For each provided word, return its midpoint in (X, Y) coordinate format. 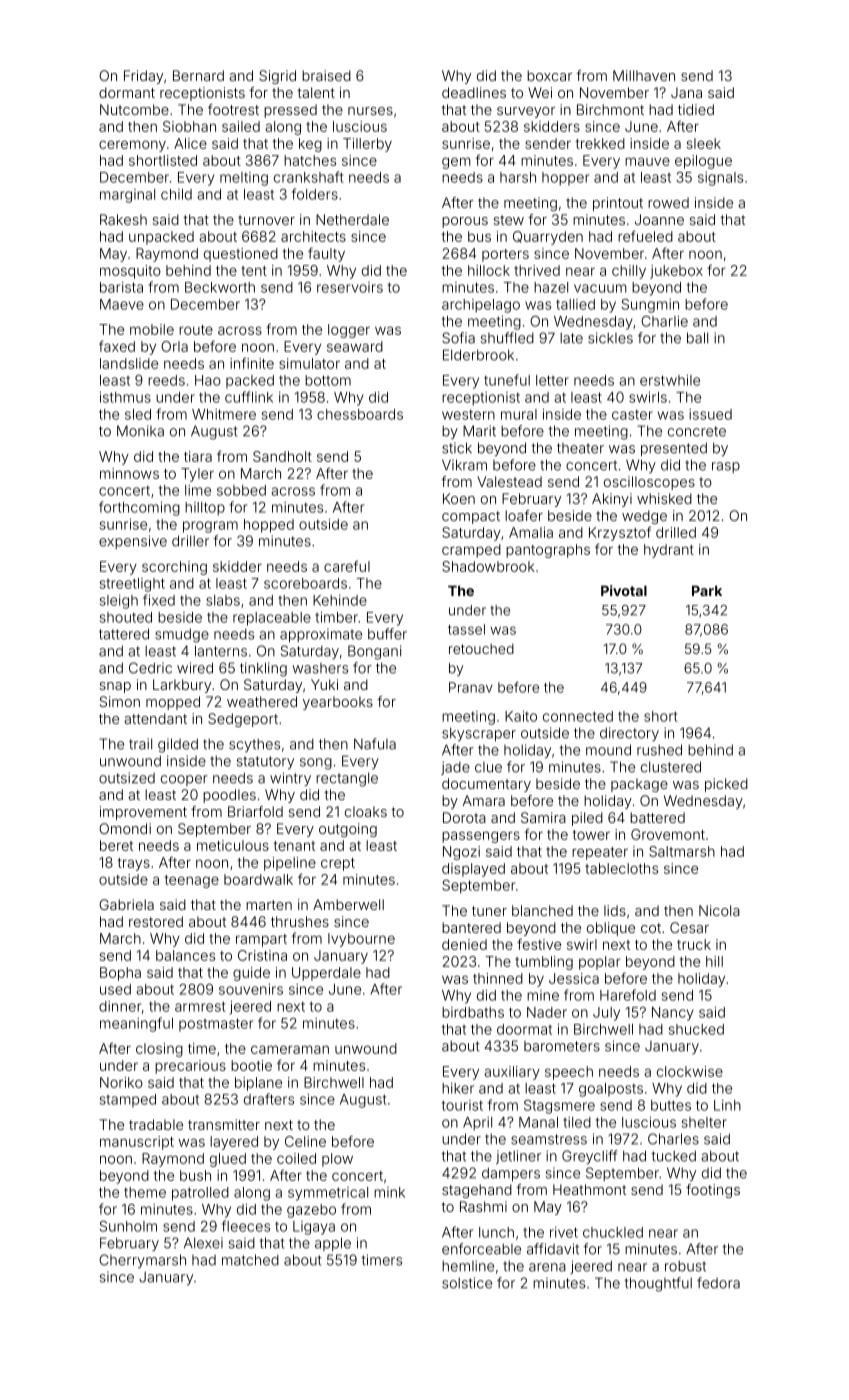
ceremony (132, 146)
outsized (127, 778)
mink (389, 1192)
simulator (309, 363)
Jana (686, 92)
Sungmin (650, 306)
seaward (355, 346)
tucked (673, 1156)
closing (159, 1050)
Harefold (628, 995)
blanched (542, 910)
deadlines (474, 92)
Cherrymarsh (142, 1261)
